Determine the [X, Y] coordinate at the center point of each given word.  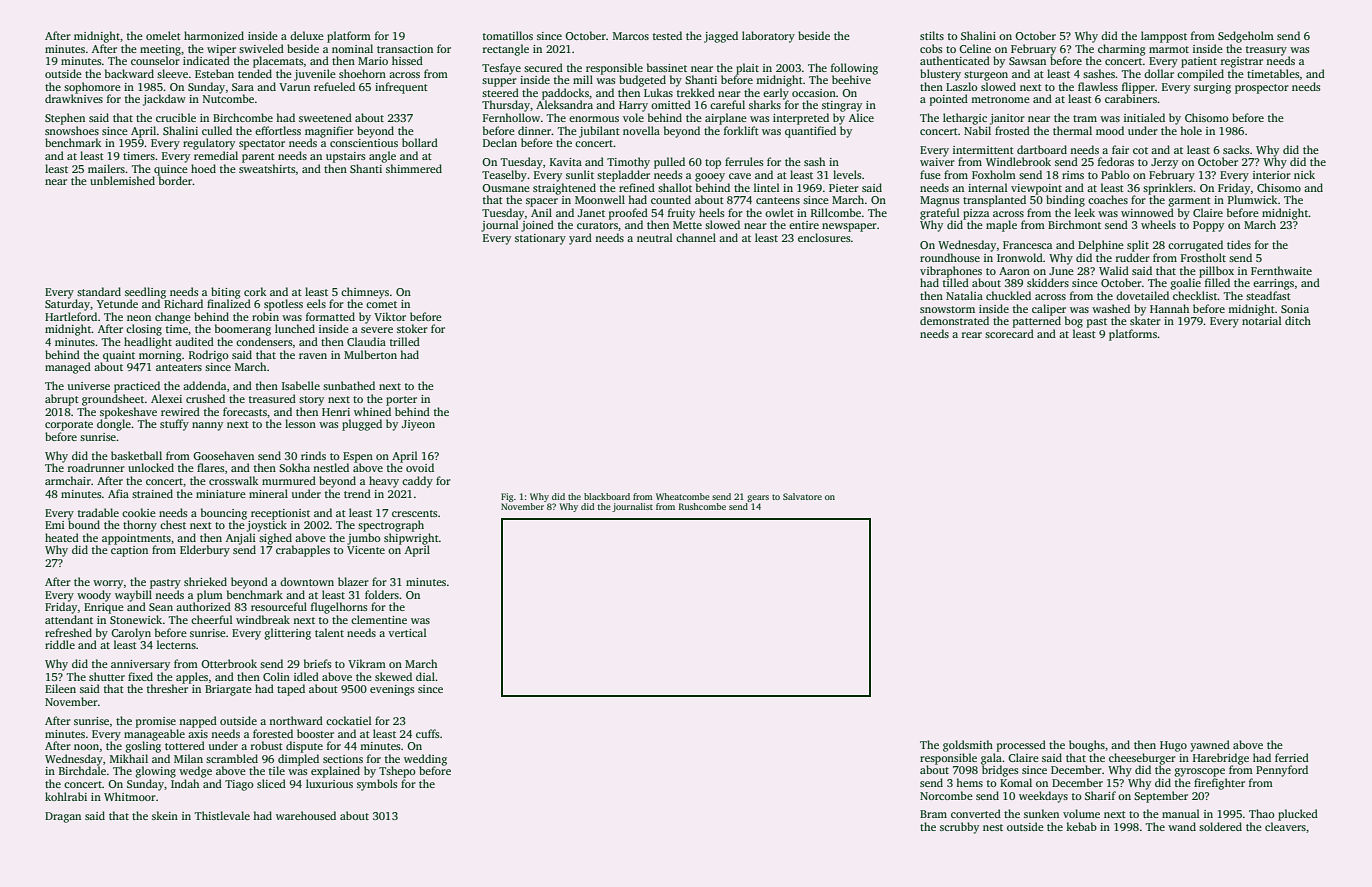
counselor [155, 60]
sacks [1236, 149]
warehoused [306, 815]
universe [89, 386]
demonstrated [954, 320]
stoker [412, 328]
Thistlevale [222, 815]
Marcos [631, 36]
